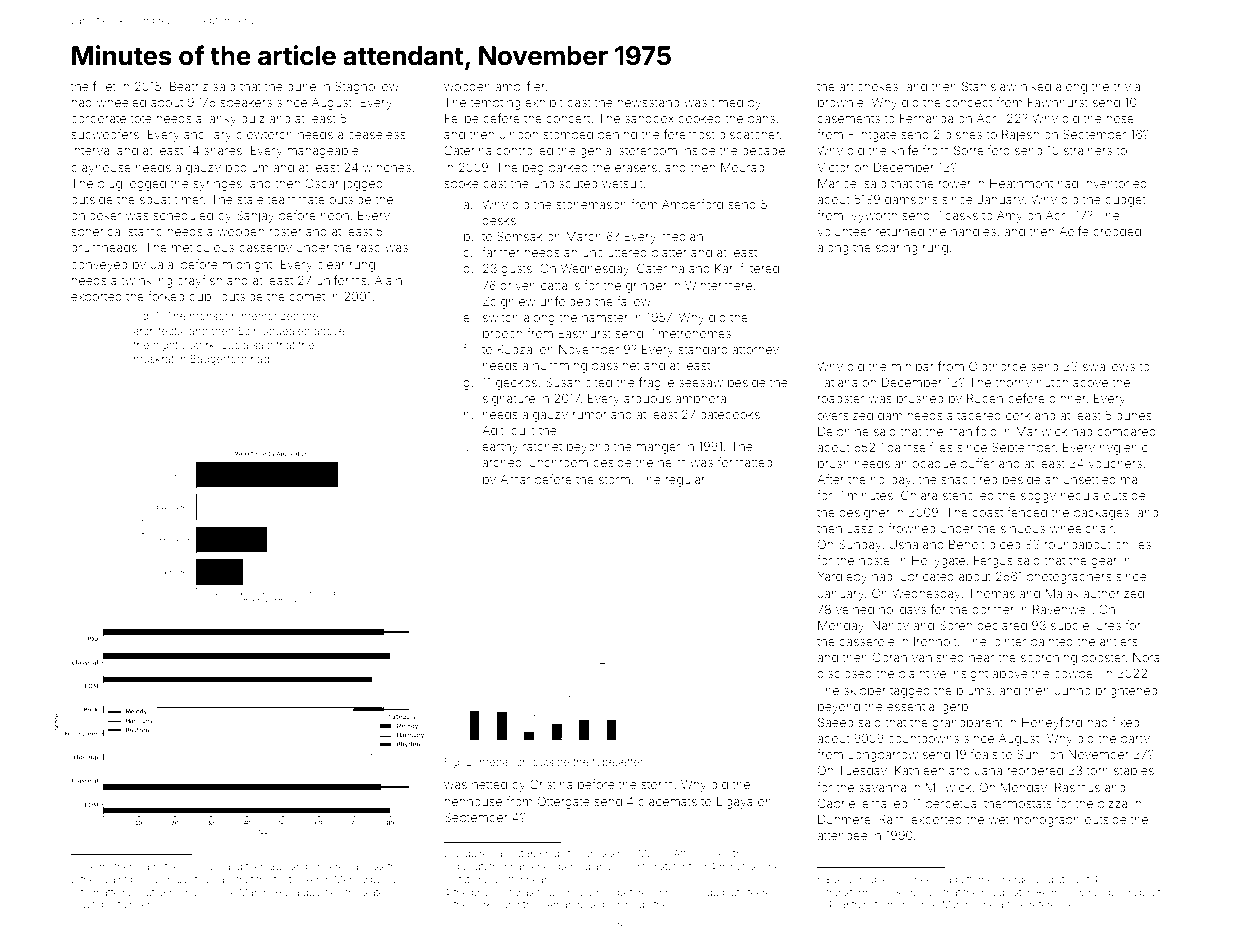 The image size is (1233, 952). Describe the element at coordinates (322, 893) in the image. I see `qualified` at that location.
